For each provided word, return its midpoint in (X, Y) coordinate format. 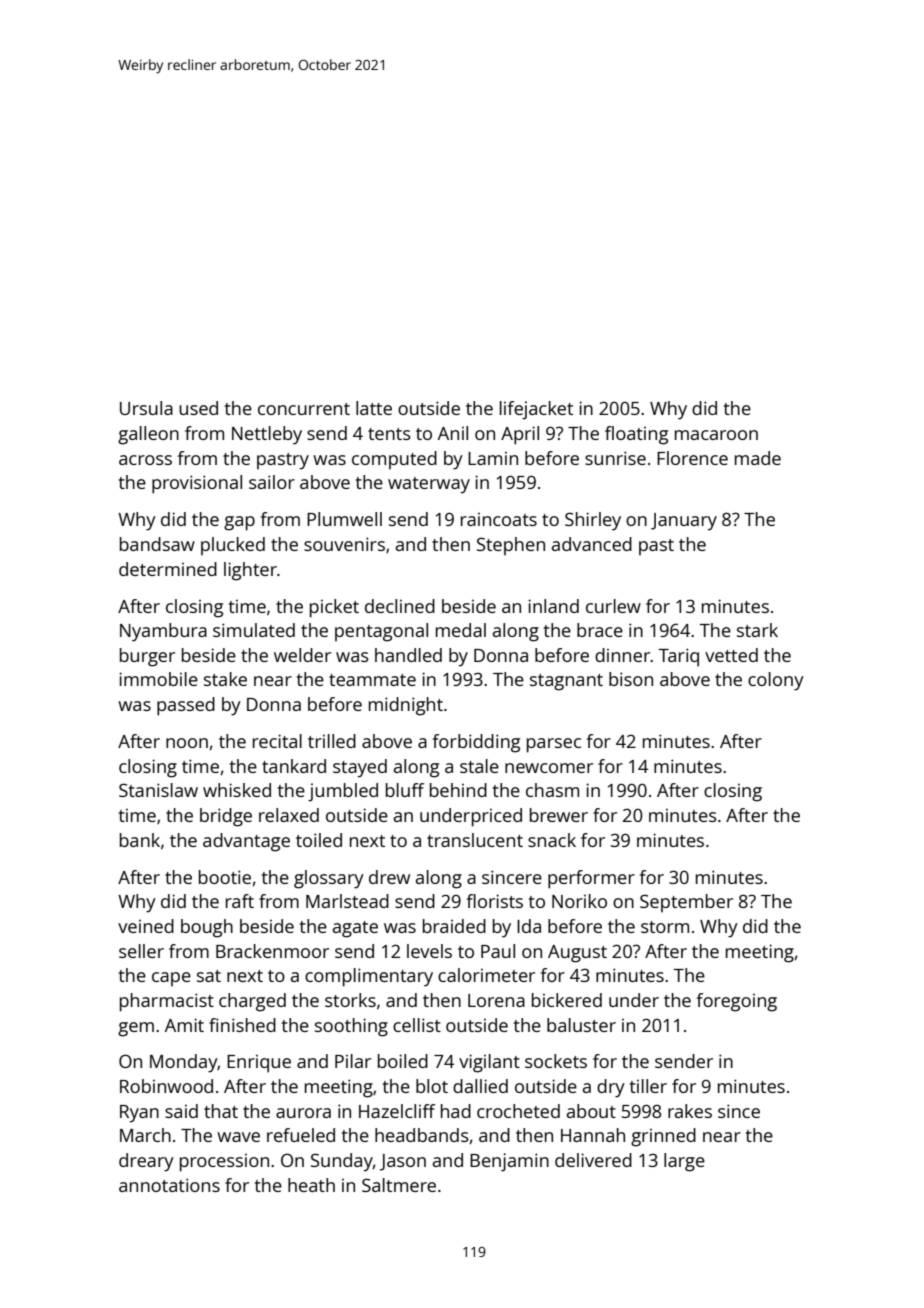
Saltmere (399, 1185)
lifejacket (536, 410)
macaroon (716, 435)
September (686, 903)
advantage (246, 842)
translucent (475, 840)
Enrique (259, 1064)
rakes (690, 1111)
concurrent (304, 409)
